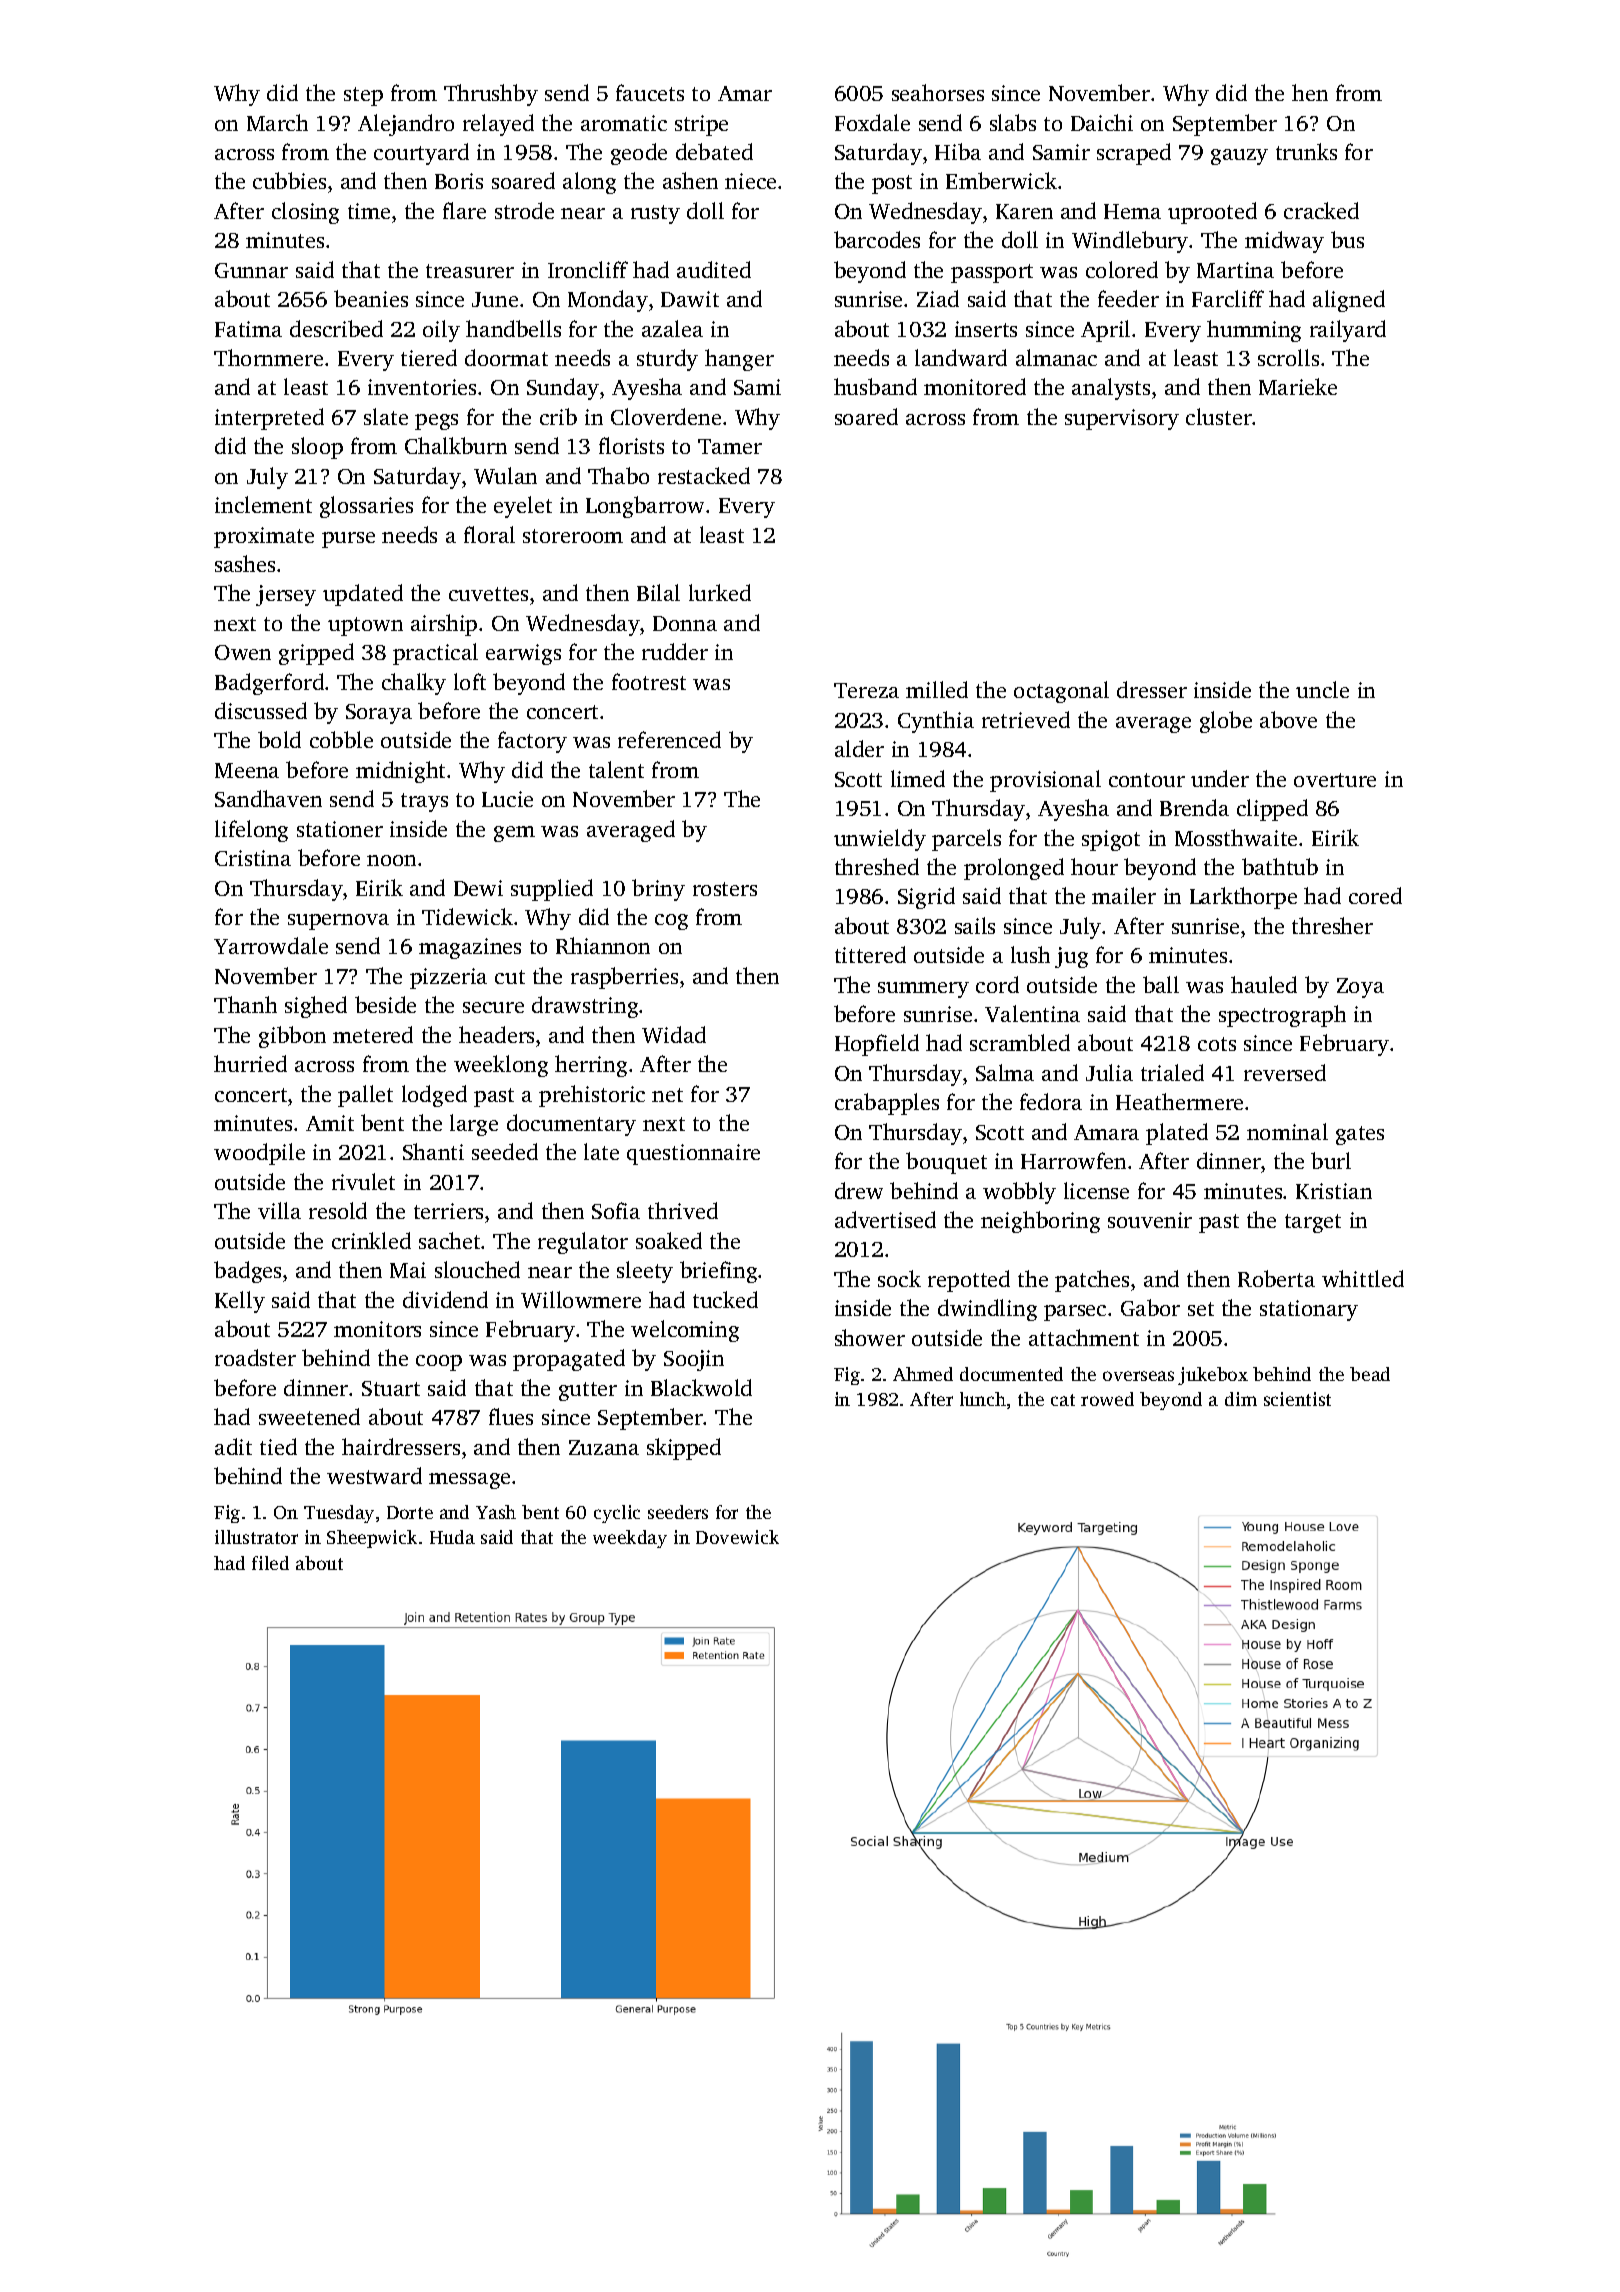  Describe the element at coordinates (363, 96) in the page. I see `step` at that location.
